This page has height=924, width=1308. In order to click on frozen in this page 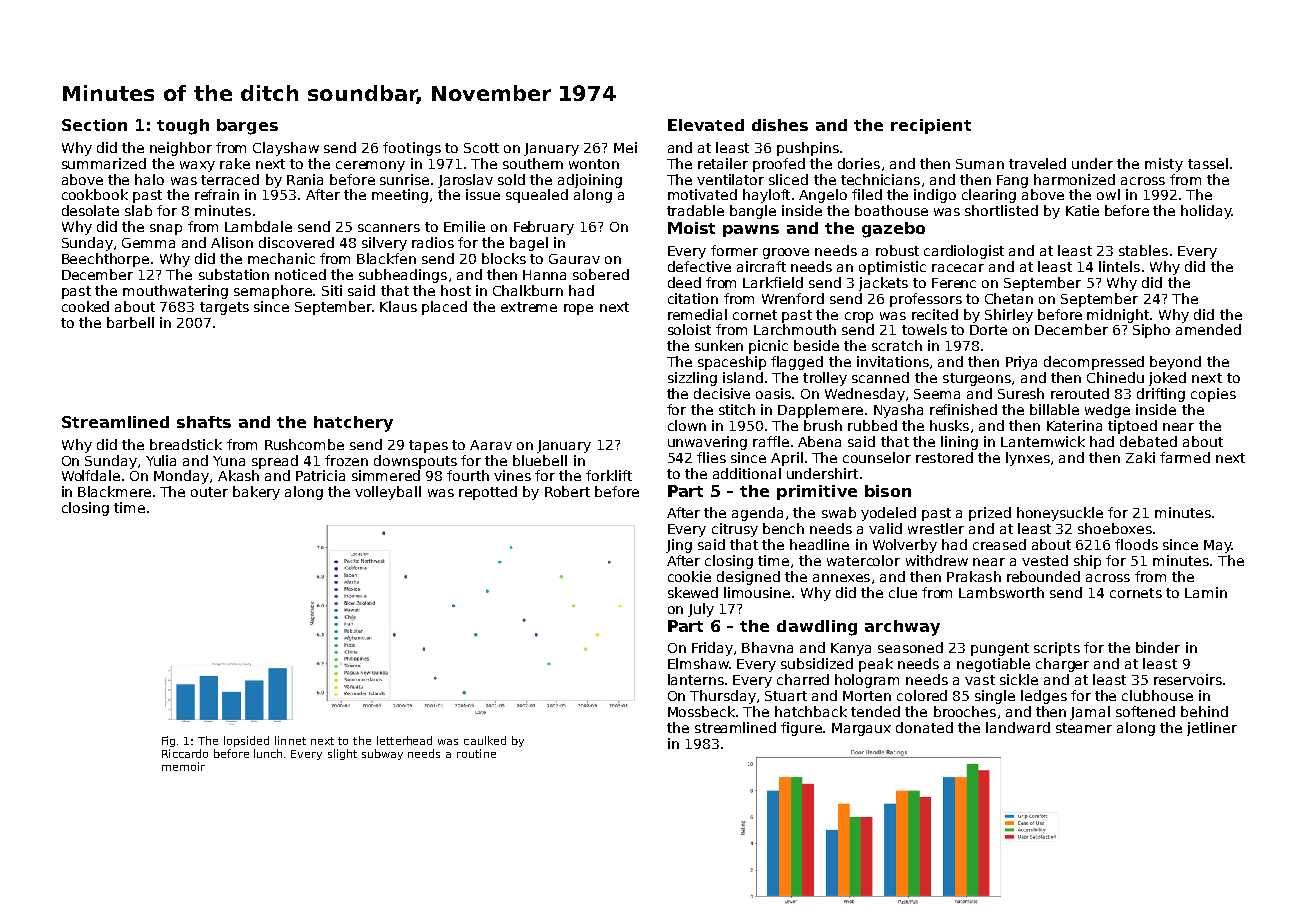, I will do `click(346, 460)`.
